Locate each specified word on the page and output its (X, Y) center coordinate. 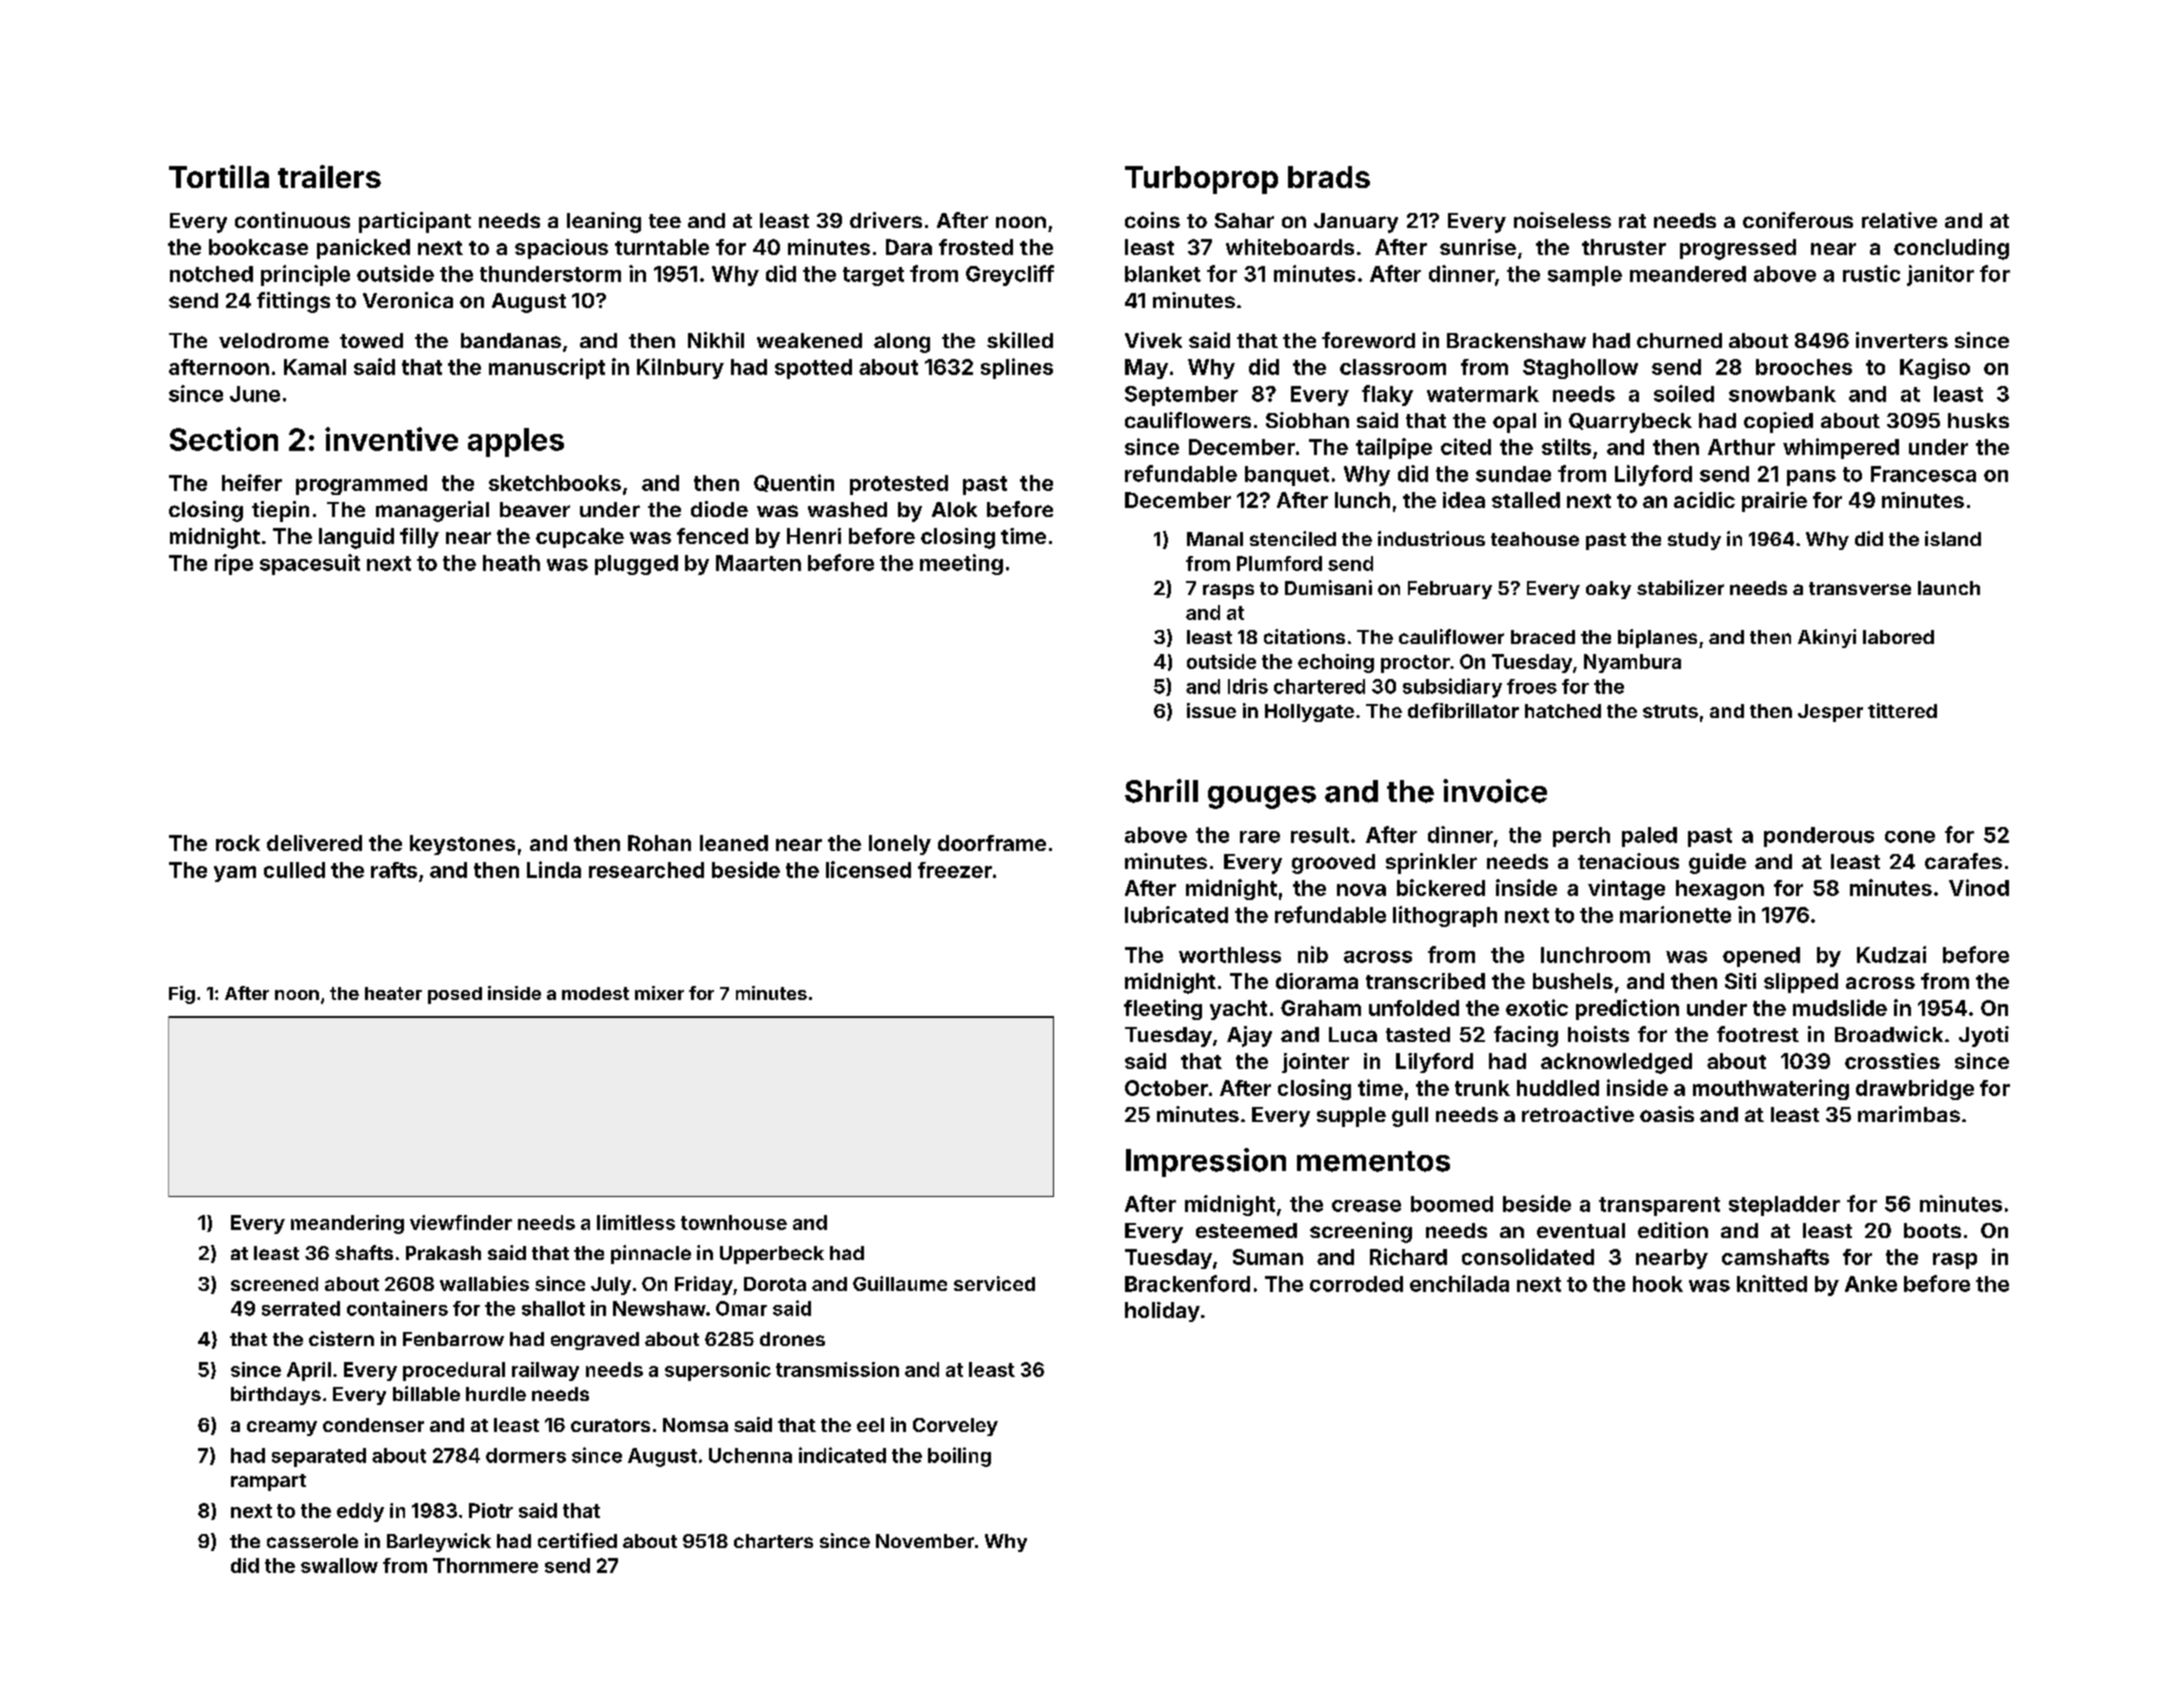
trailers (329, 176)
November (925, 1541)
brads (1329, 177)
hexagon (1720, 890)
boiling (959, 1457)
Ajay (1249, 1036)
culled (294, 870)
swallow (339, 1565)
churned (1679, 340)
